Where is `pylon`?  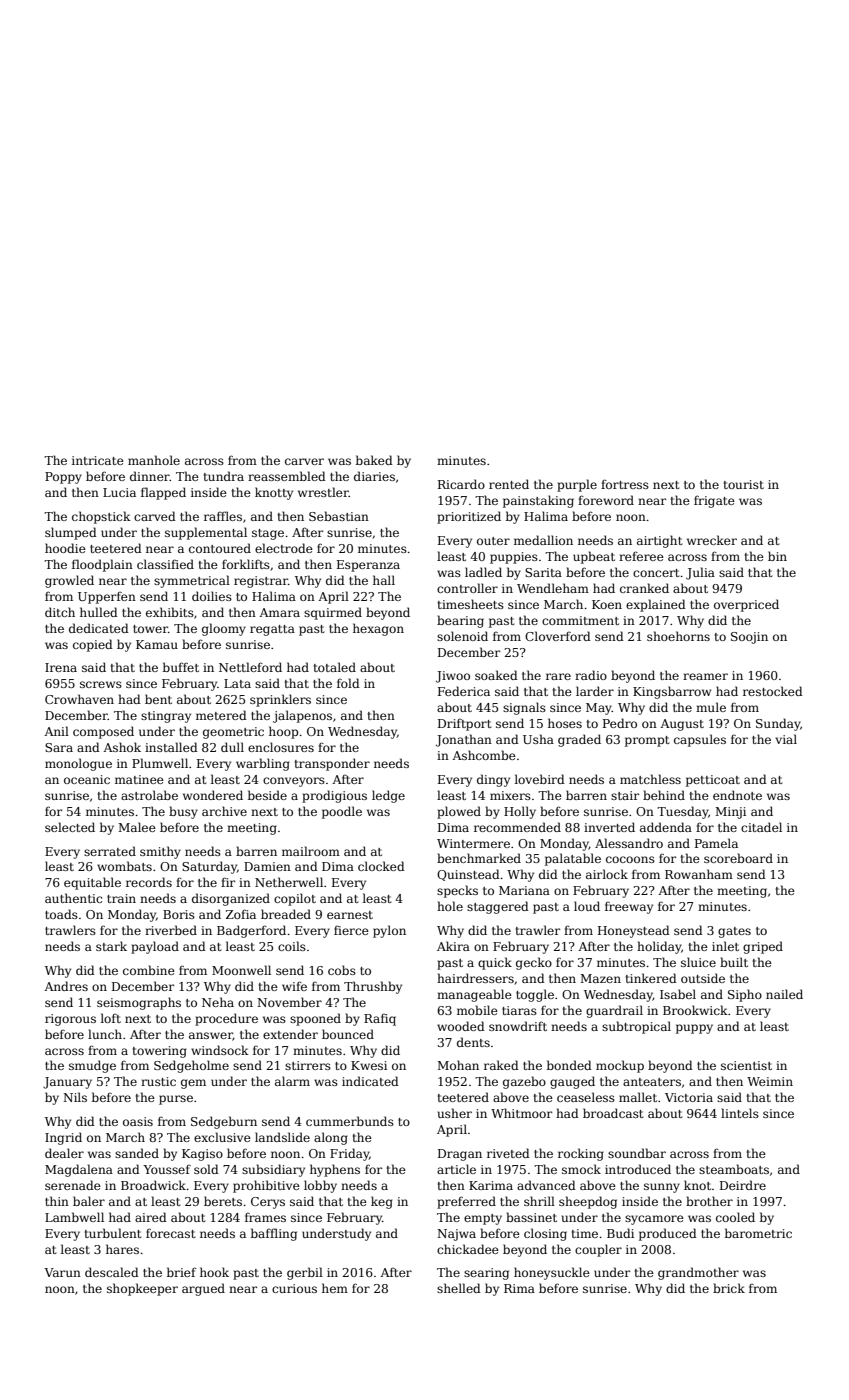 pylon is located at coordinates (389, 931).
